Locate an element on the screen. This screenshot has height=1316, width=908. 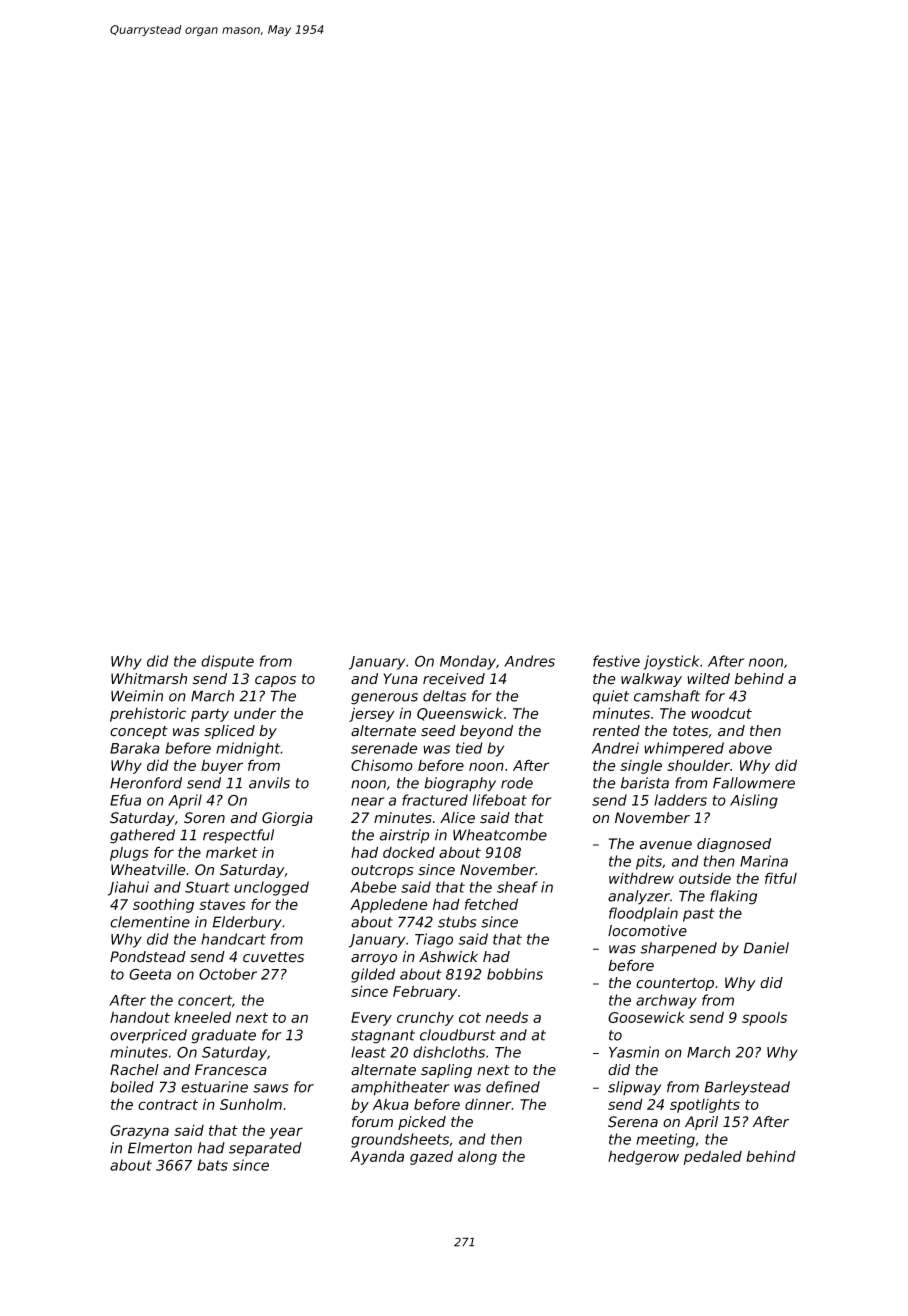
sharpened is located at coordinates (678, 949).
